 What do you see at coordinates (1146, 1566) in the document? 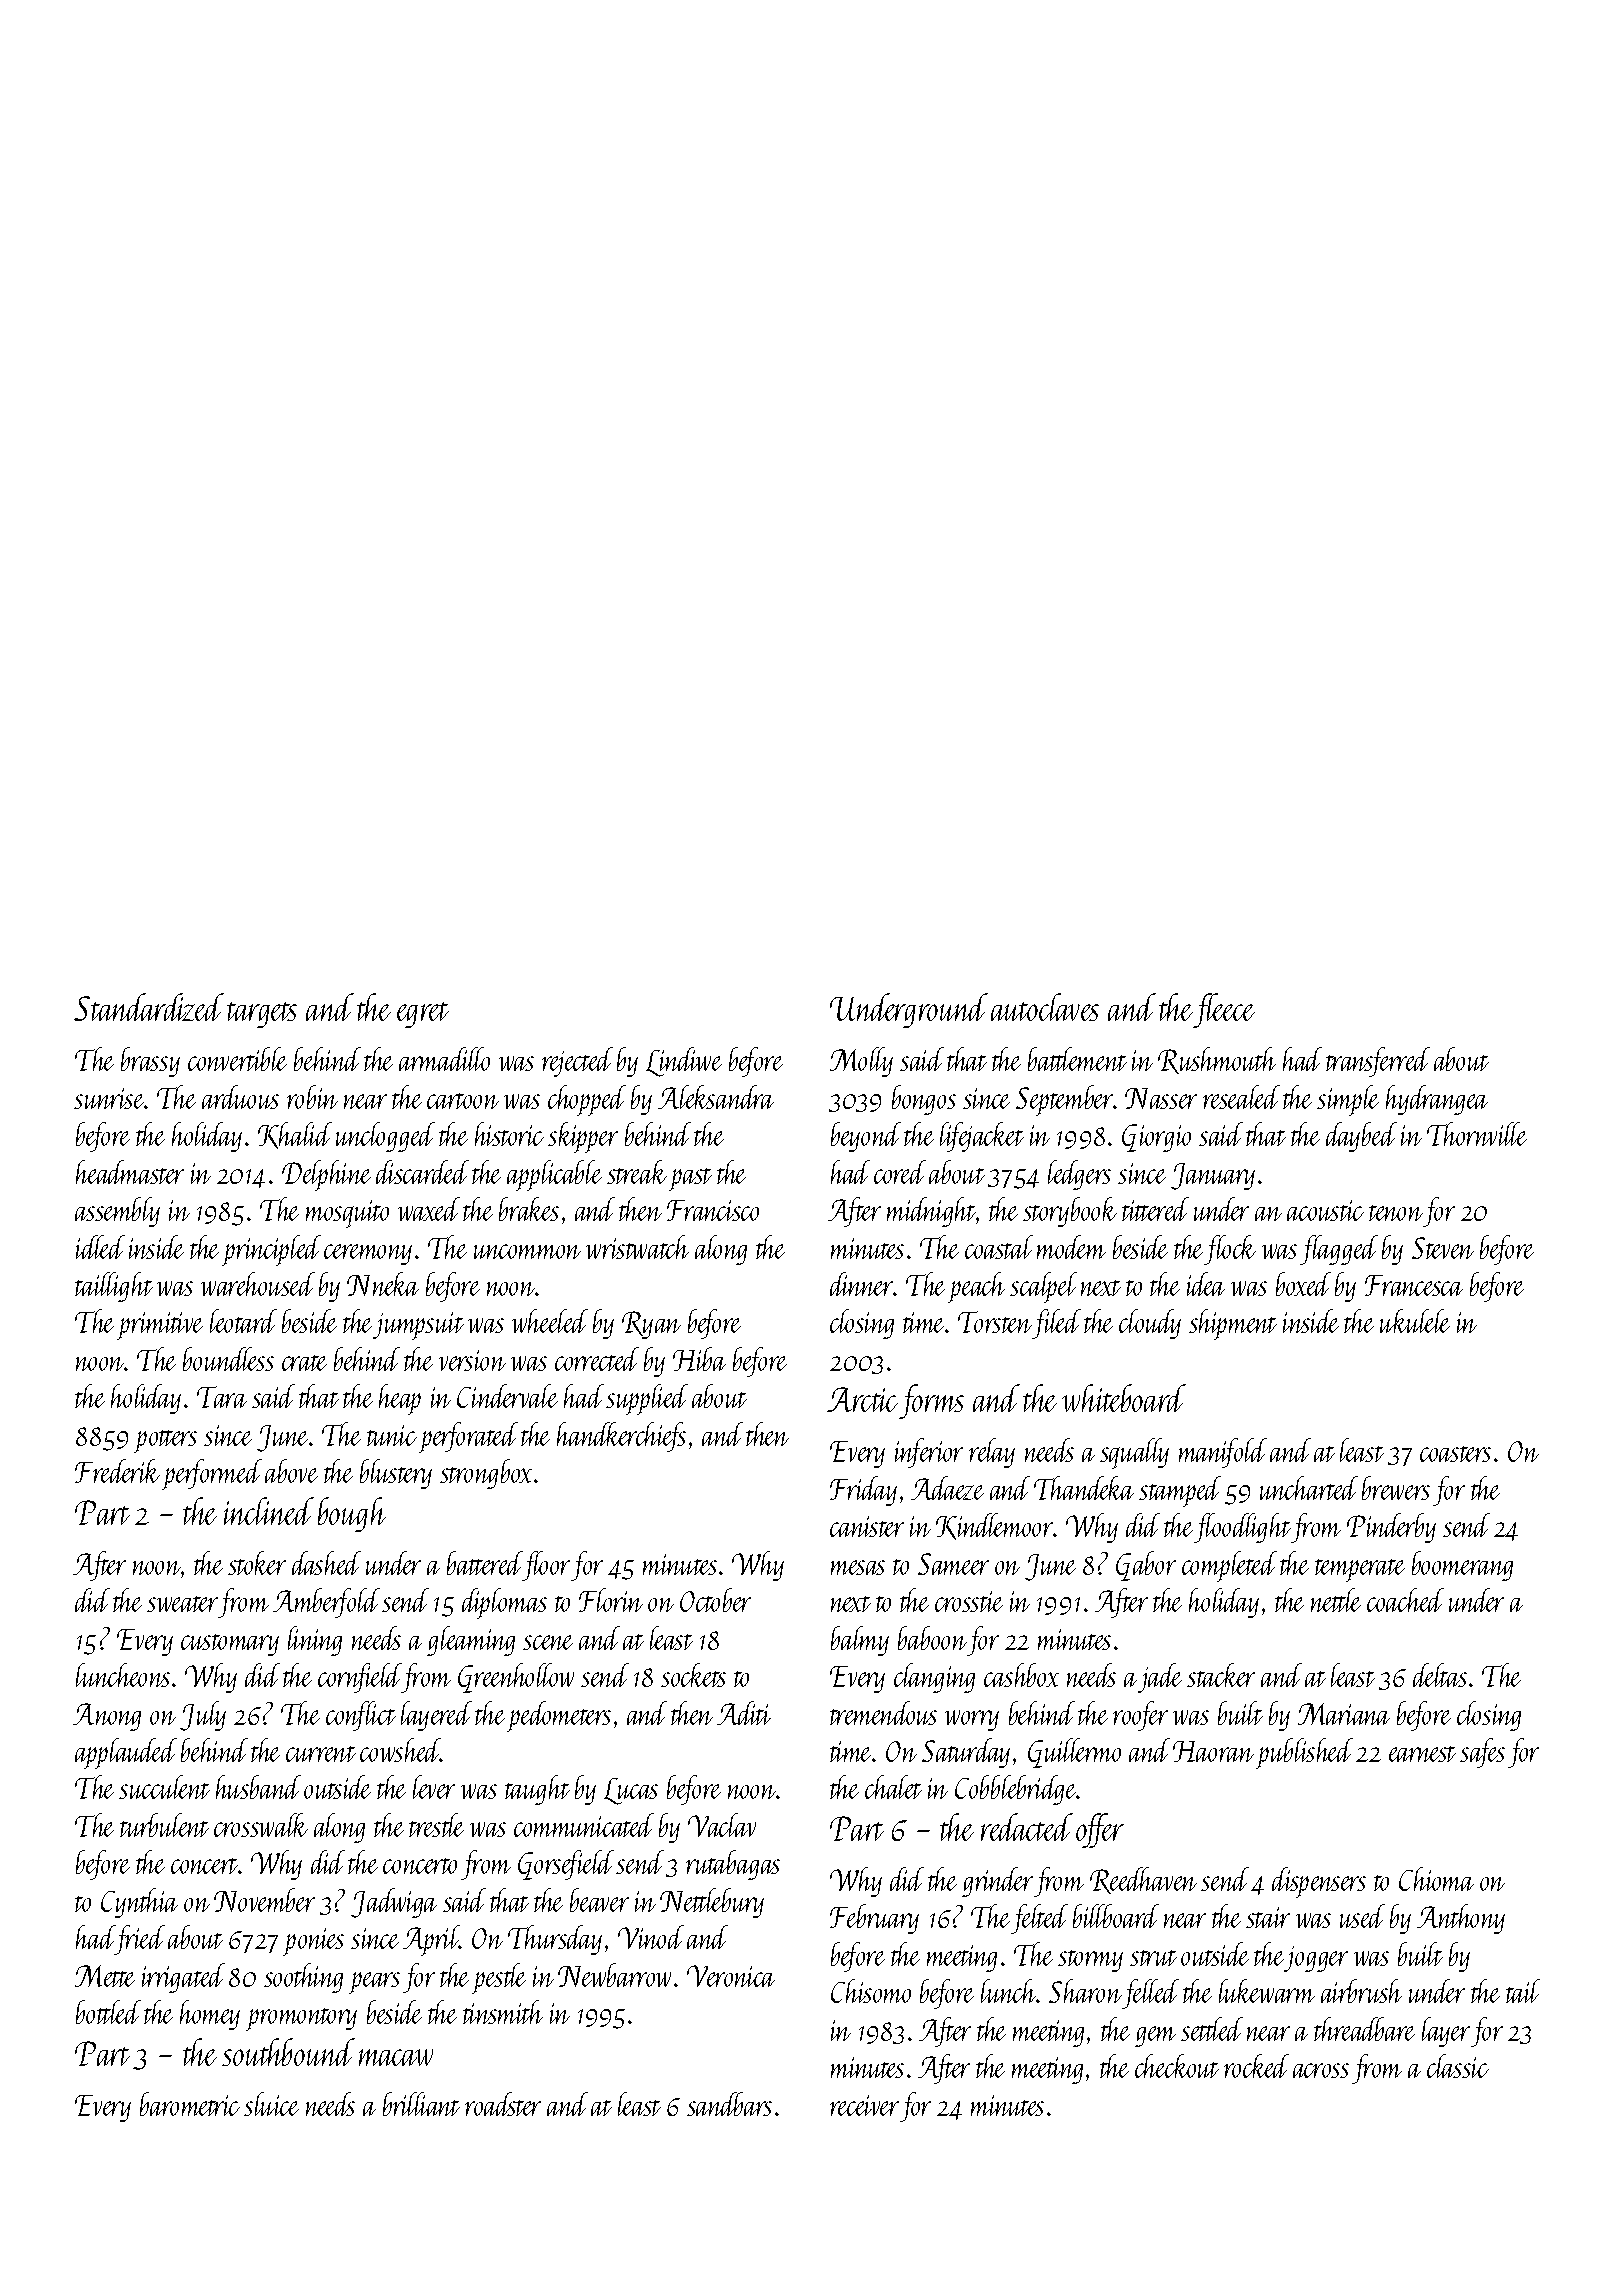
I see `Gabor` at bounding box center [1146, 1566].
